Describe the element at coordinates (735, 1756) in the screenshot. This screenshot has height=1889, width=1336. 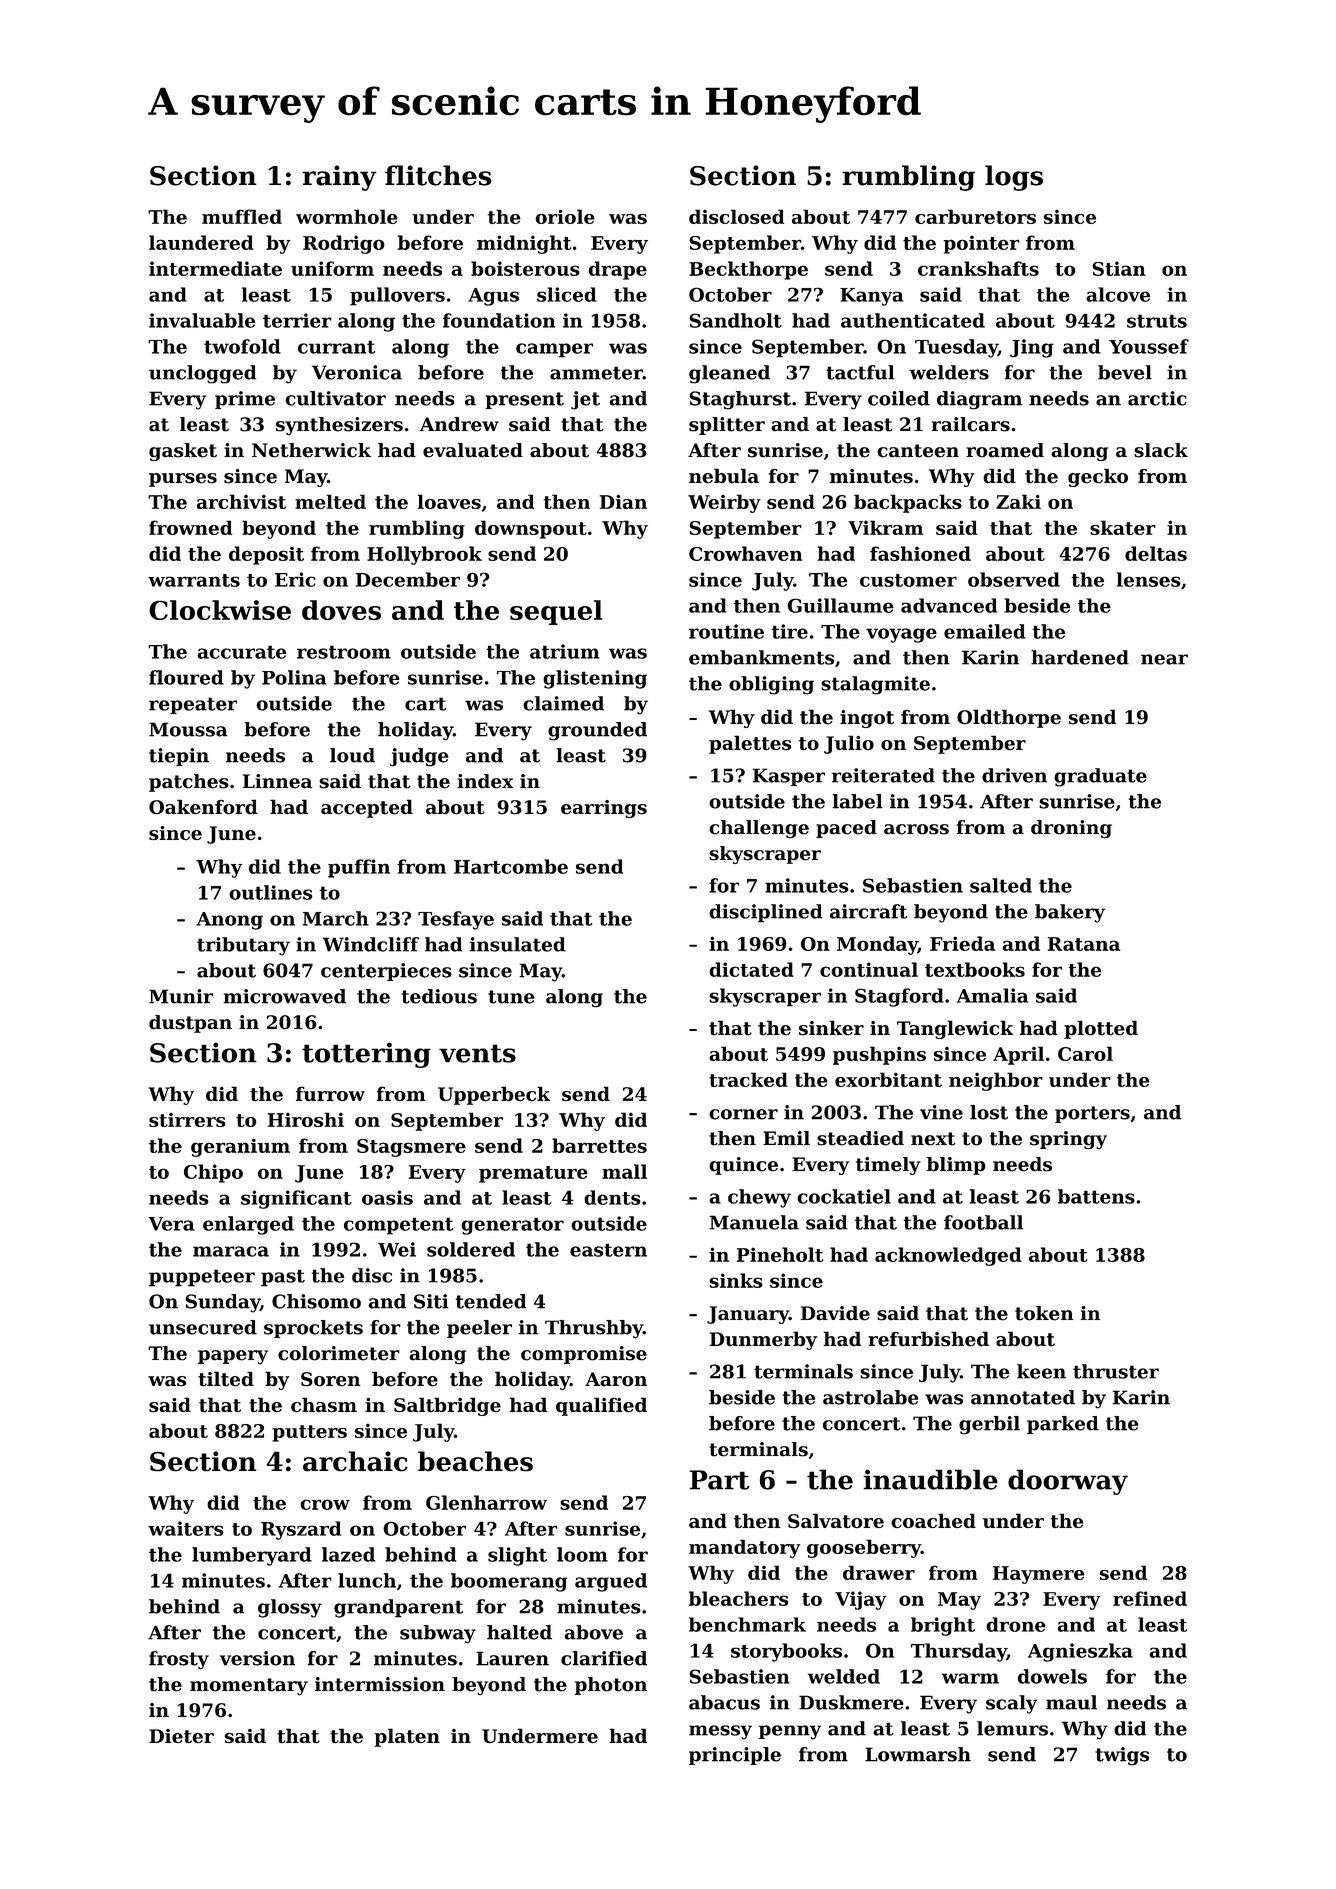
I see `principle` at that location.
